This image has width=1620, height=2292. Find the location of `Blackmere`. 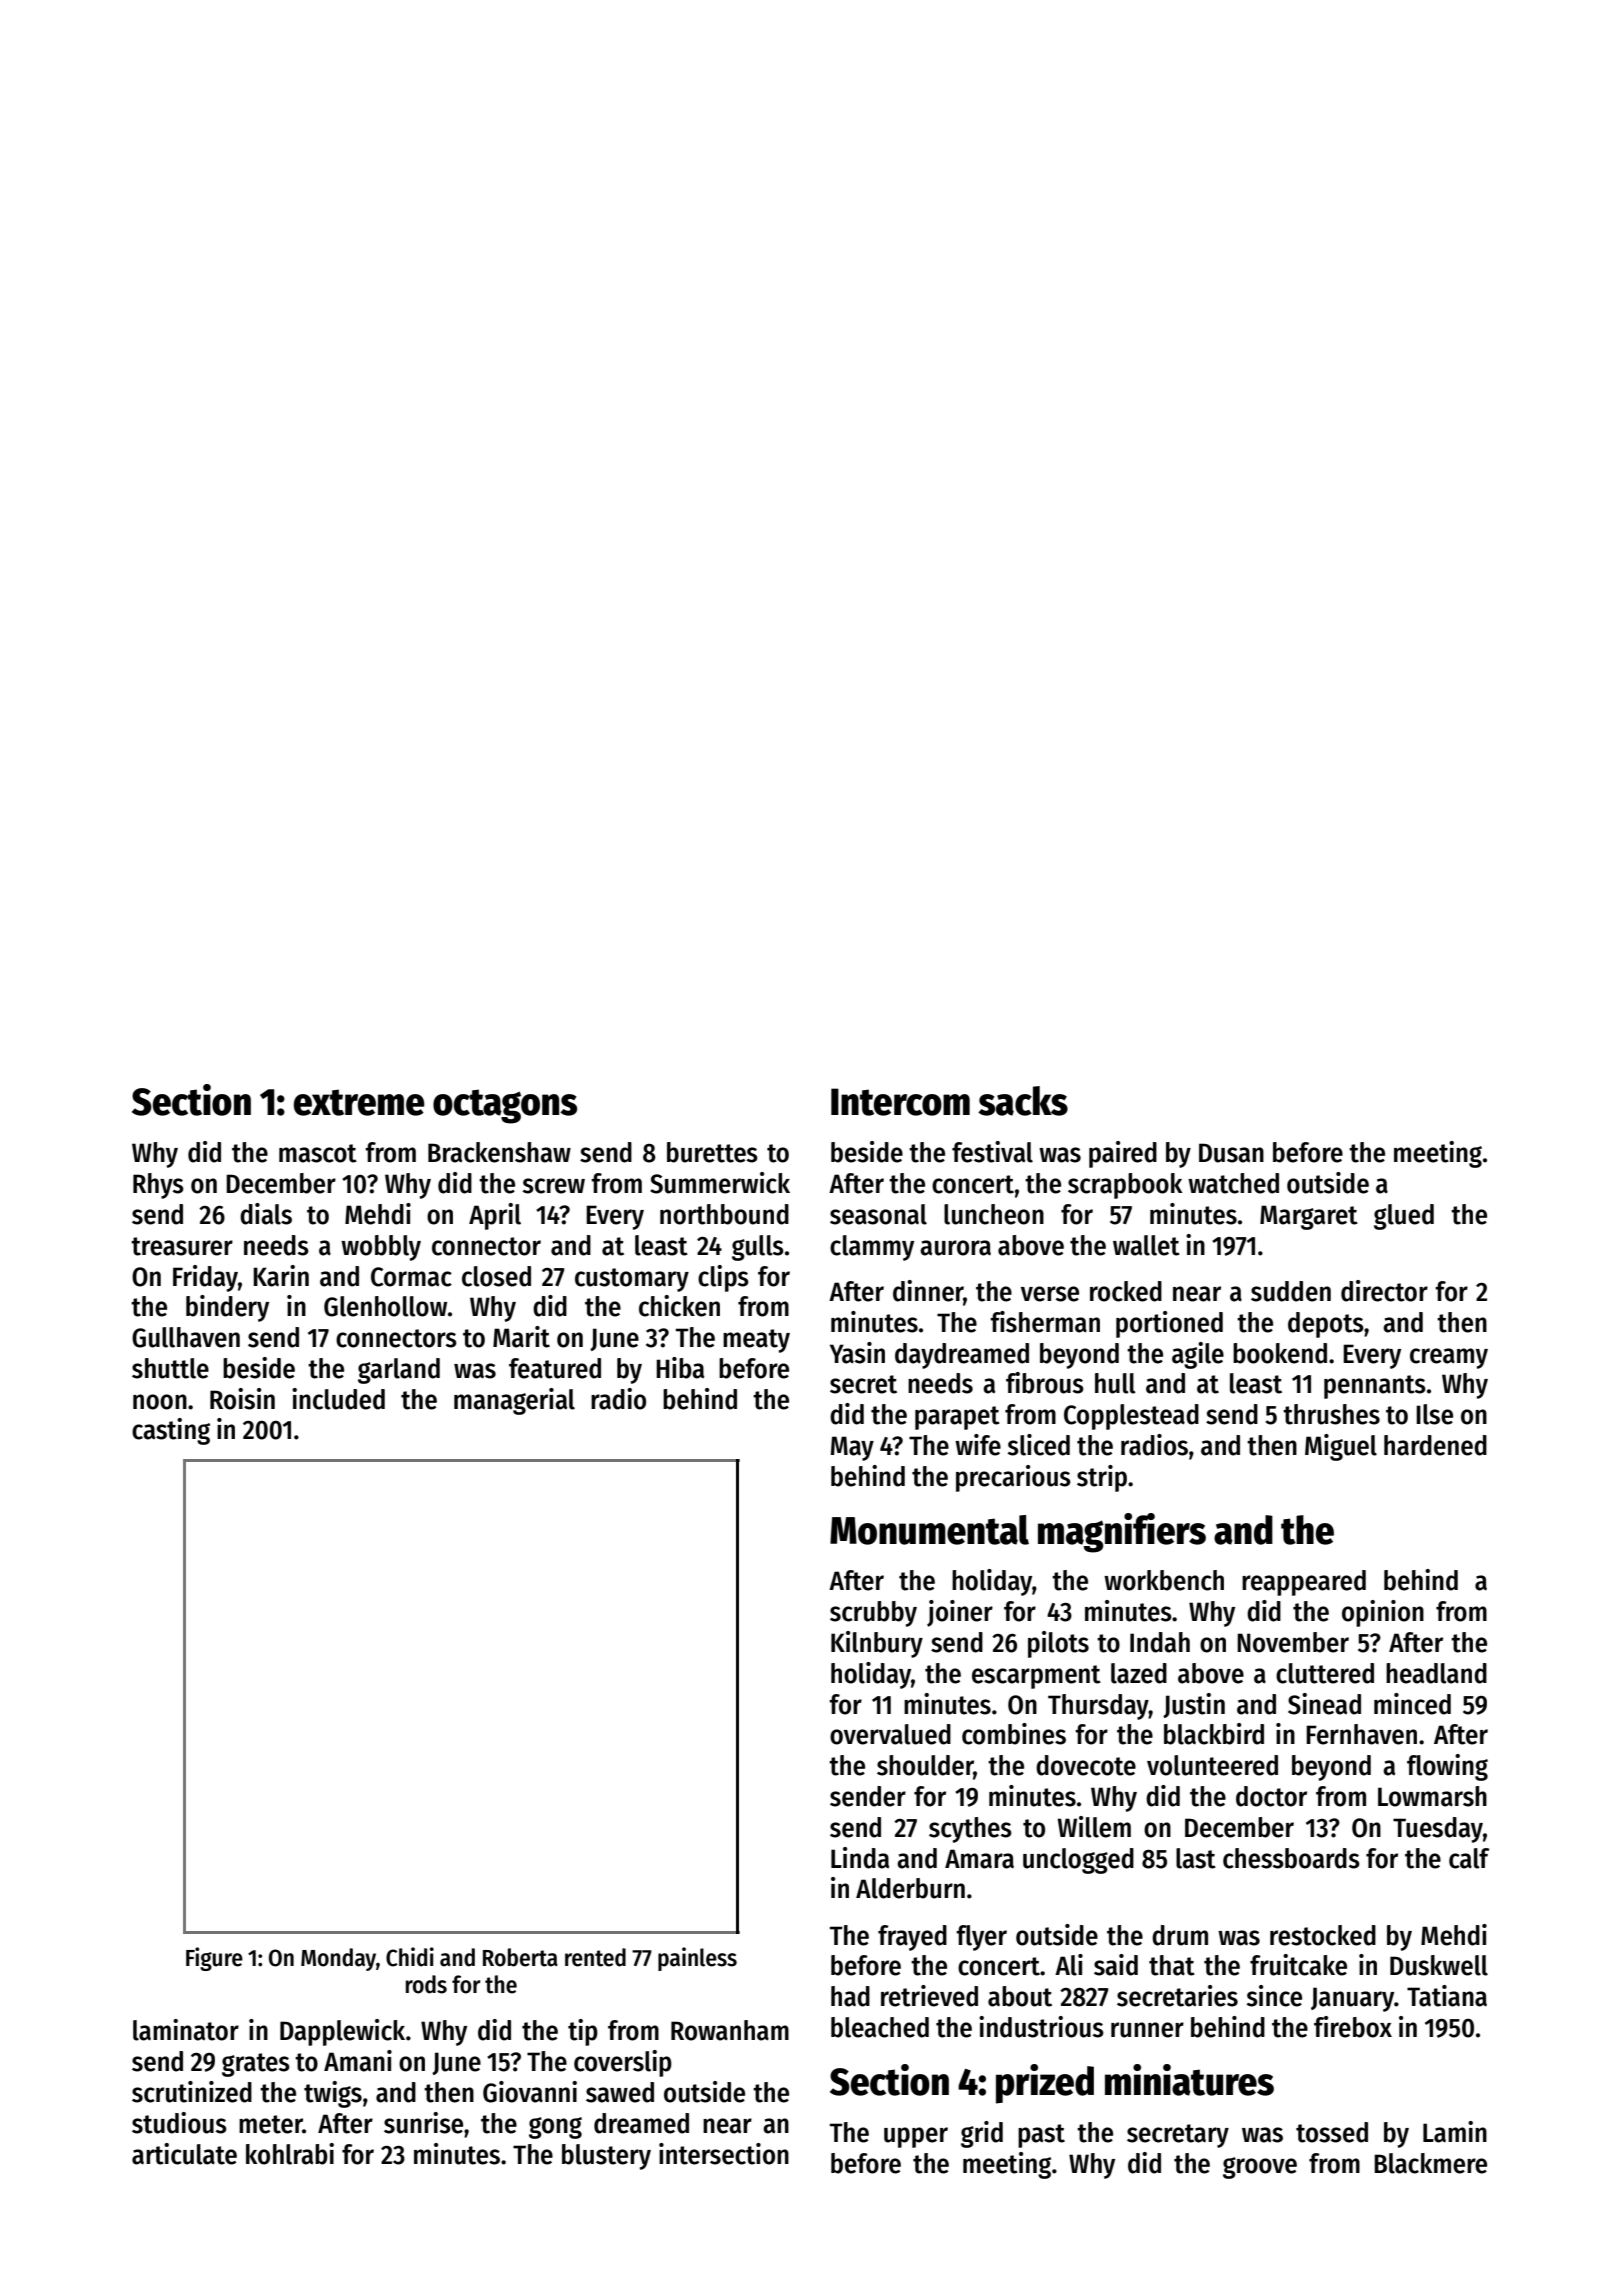

Blackmere is located at coordinates (1430, 2163).
